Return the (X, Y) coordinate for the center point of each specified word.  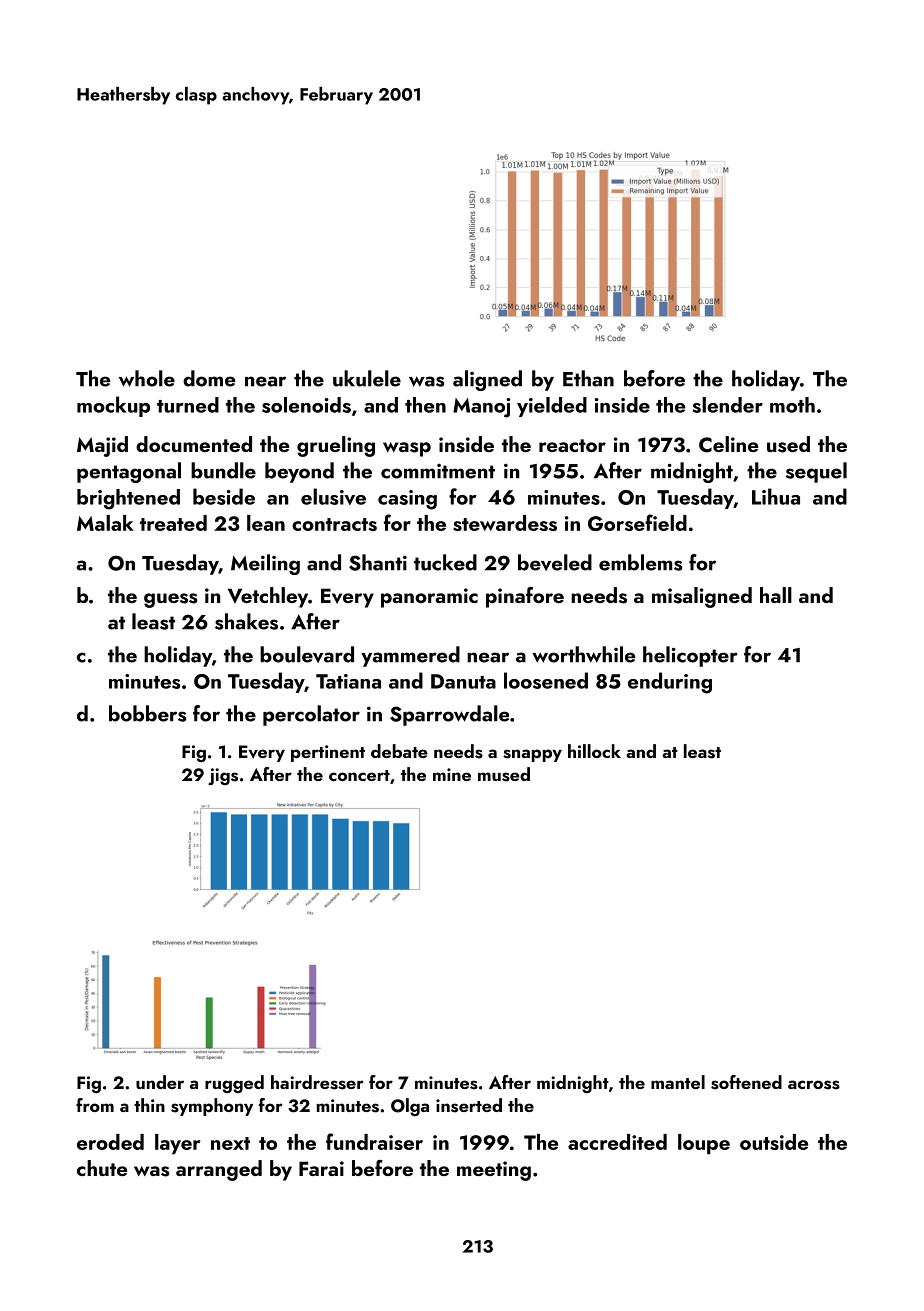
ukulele (367, 378)
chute (102, 1168)
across (814, 1085)
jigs (223, 776)
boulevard (307, 654)
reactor (572, 445)
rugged (234, 1084)
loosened (546, 680)
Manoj (481, 408)
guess (171, 600)
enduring (670, 683)
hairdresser (317, 1082)
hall (776, 595)
